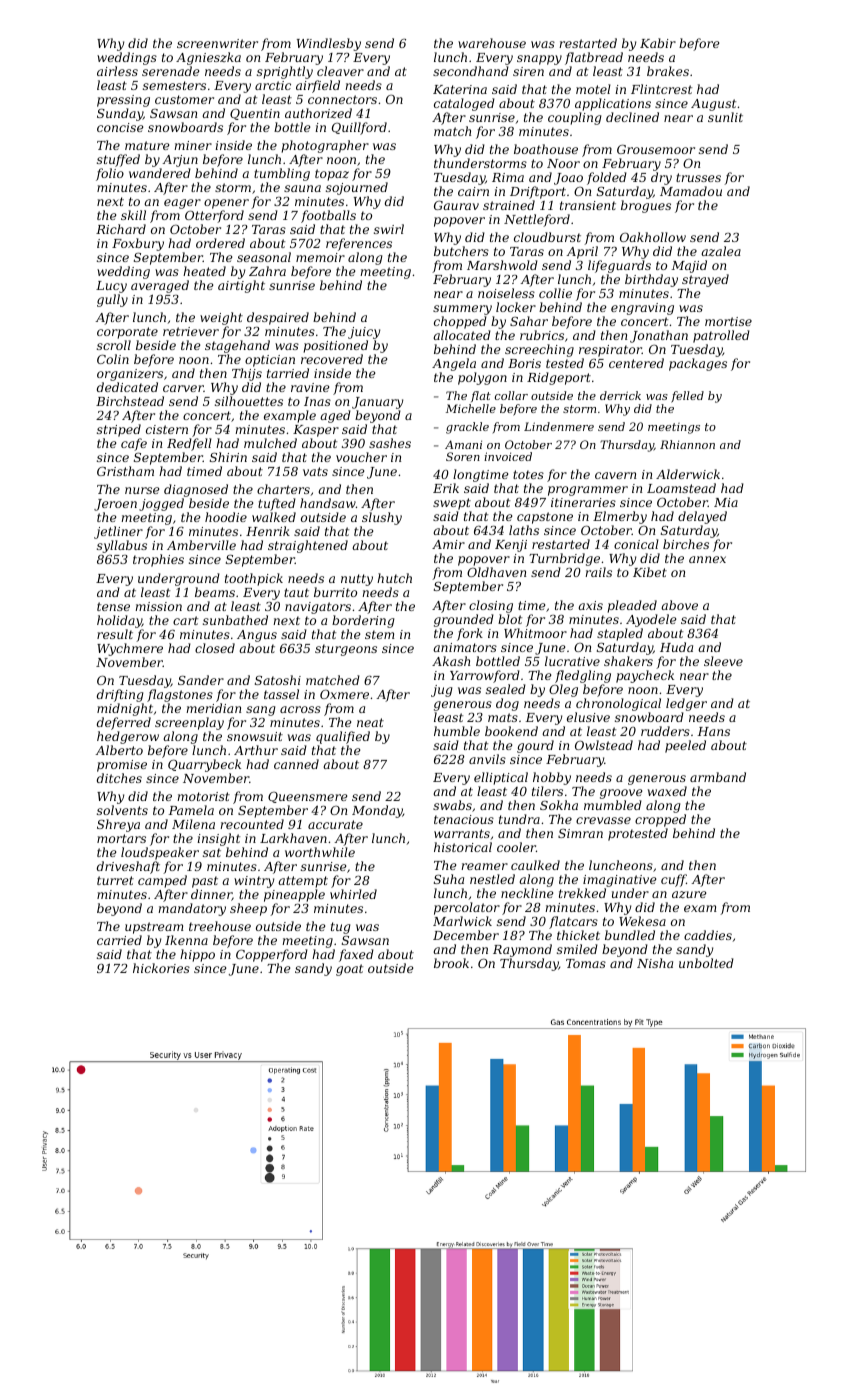 The width and height of the screenshot is (849, 1400). What do you see at coordinates (687, 397) in the screenshot?
I see `felled` at bounding box center [687, 397].
